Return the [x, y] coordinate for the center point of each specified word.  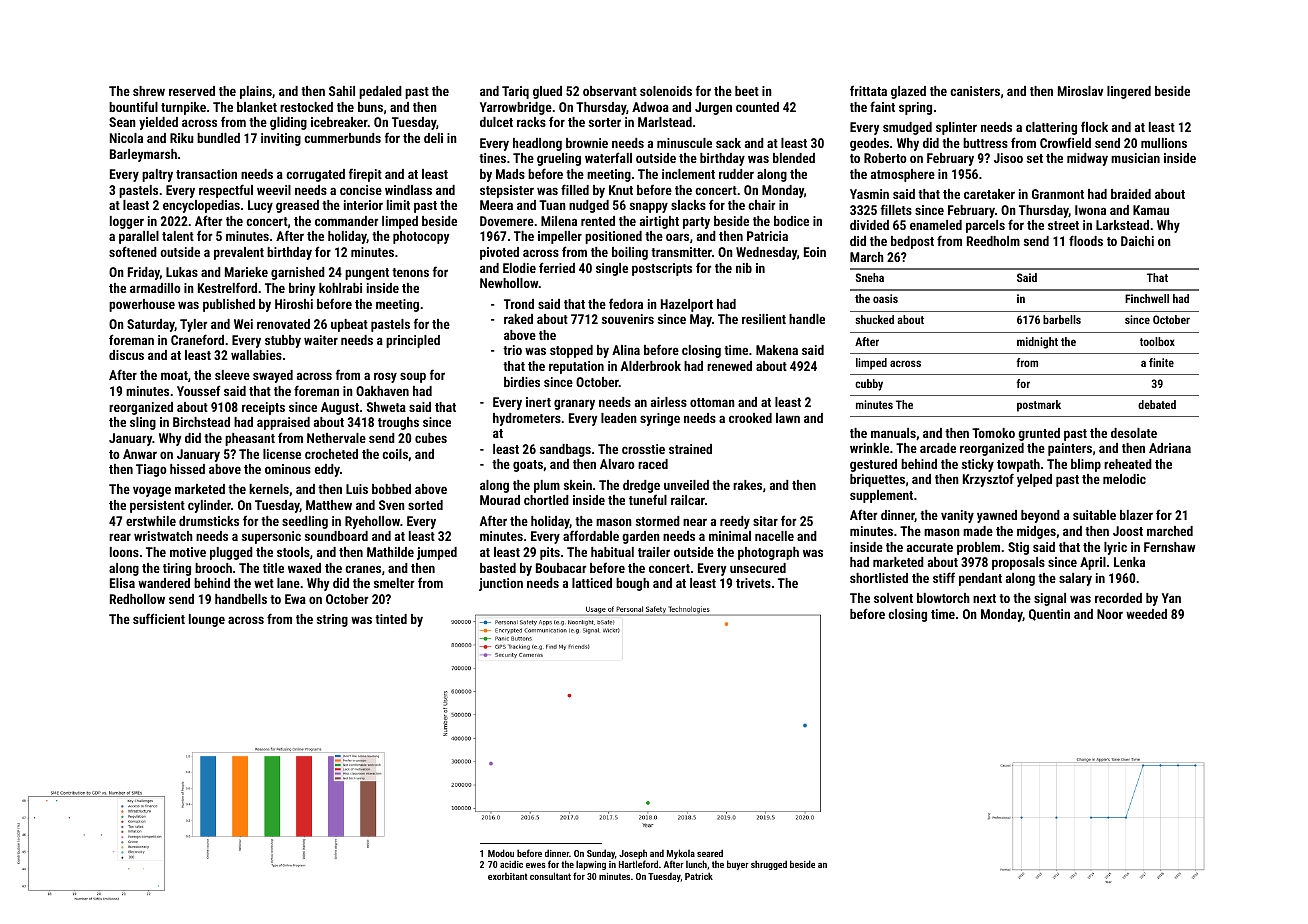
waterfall [608, 157]
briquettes [877, 480]
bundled [218, 138]
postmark [1039, 406]
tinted [391, 619]
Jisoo [1008, 158]
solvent [893, 598]
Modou [501, 853]
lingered [1129, 92]
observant [610, 91]
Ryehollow [372, 522]
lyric [1115, 548]
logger [127, 222]
